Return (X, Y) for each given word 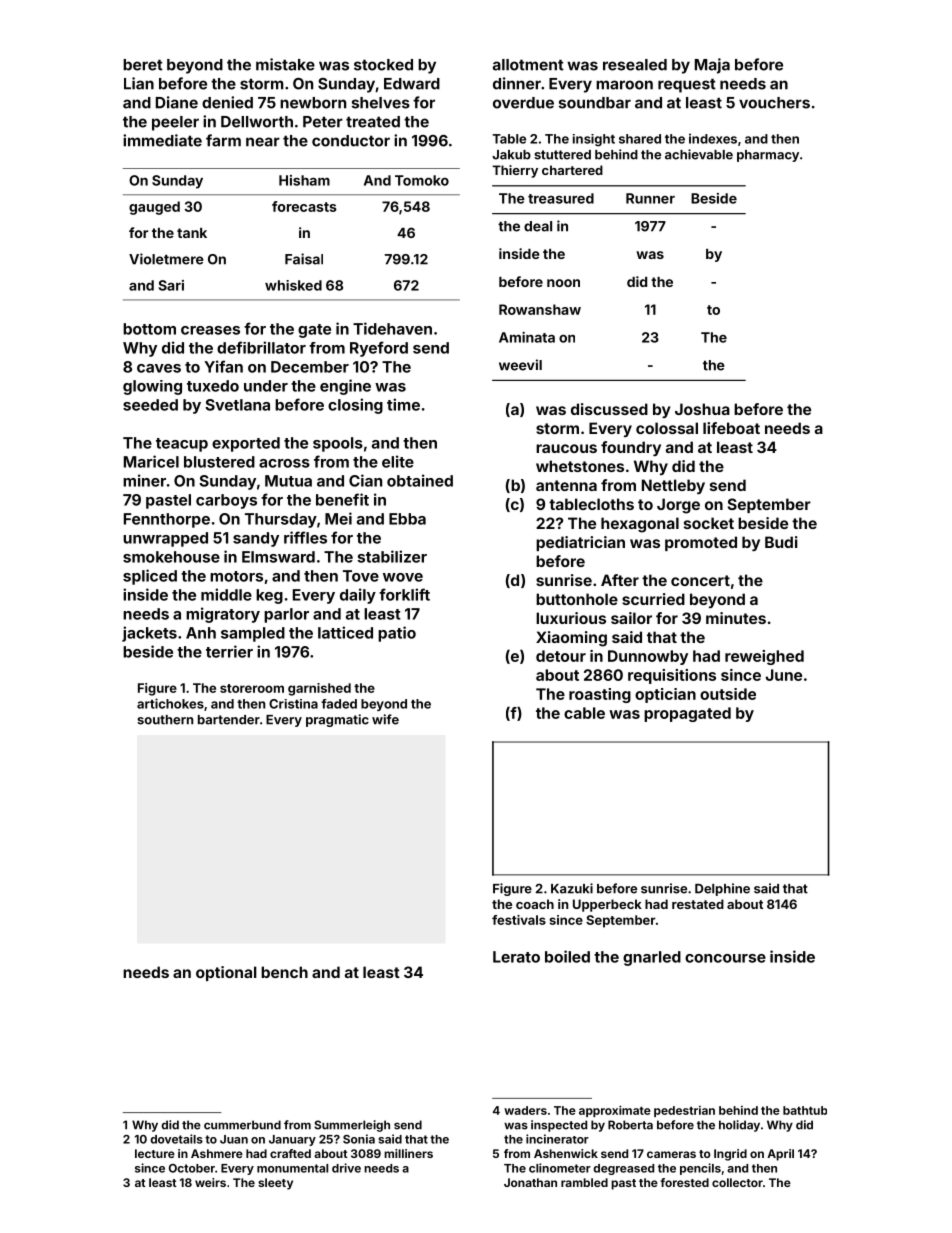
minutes (736, 618)
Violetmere (166, 259)
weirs (210, 1182)
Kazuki (572, 888)
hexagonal (640, 525)
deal (538, 226)
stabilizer (392, 556)
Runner (650, 198)
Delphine (722, 889)
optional (226, 973)
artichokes (170, 703)
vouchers (774, 103)
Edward (412, 84)
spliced (150, 577)
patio (397, 634)
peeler (175, 123)
